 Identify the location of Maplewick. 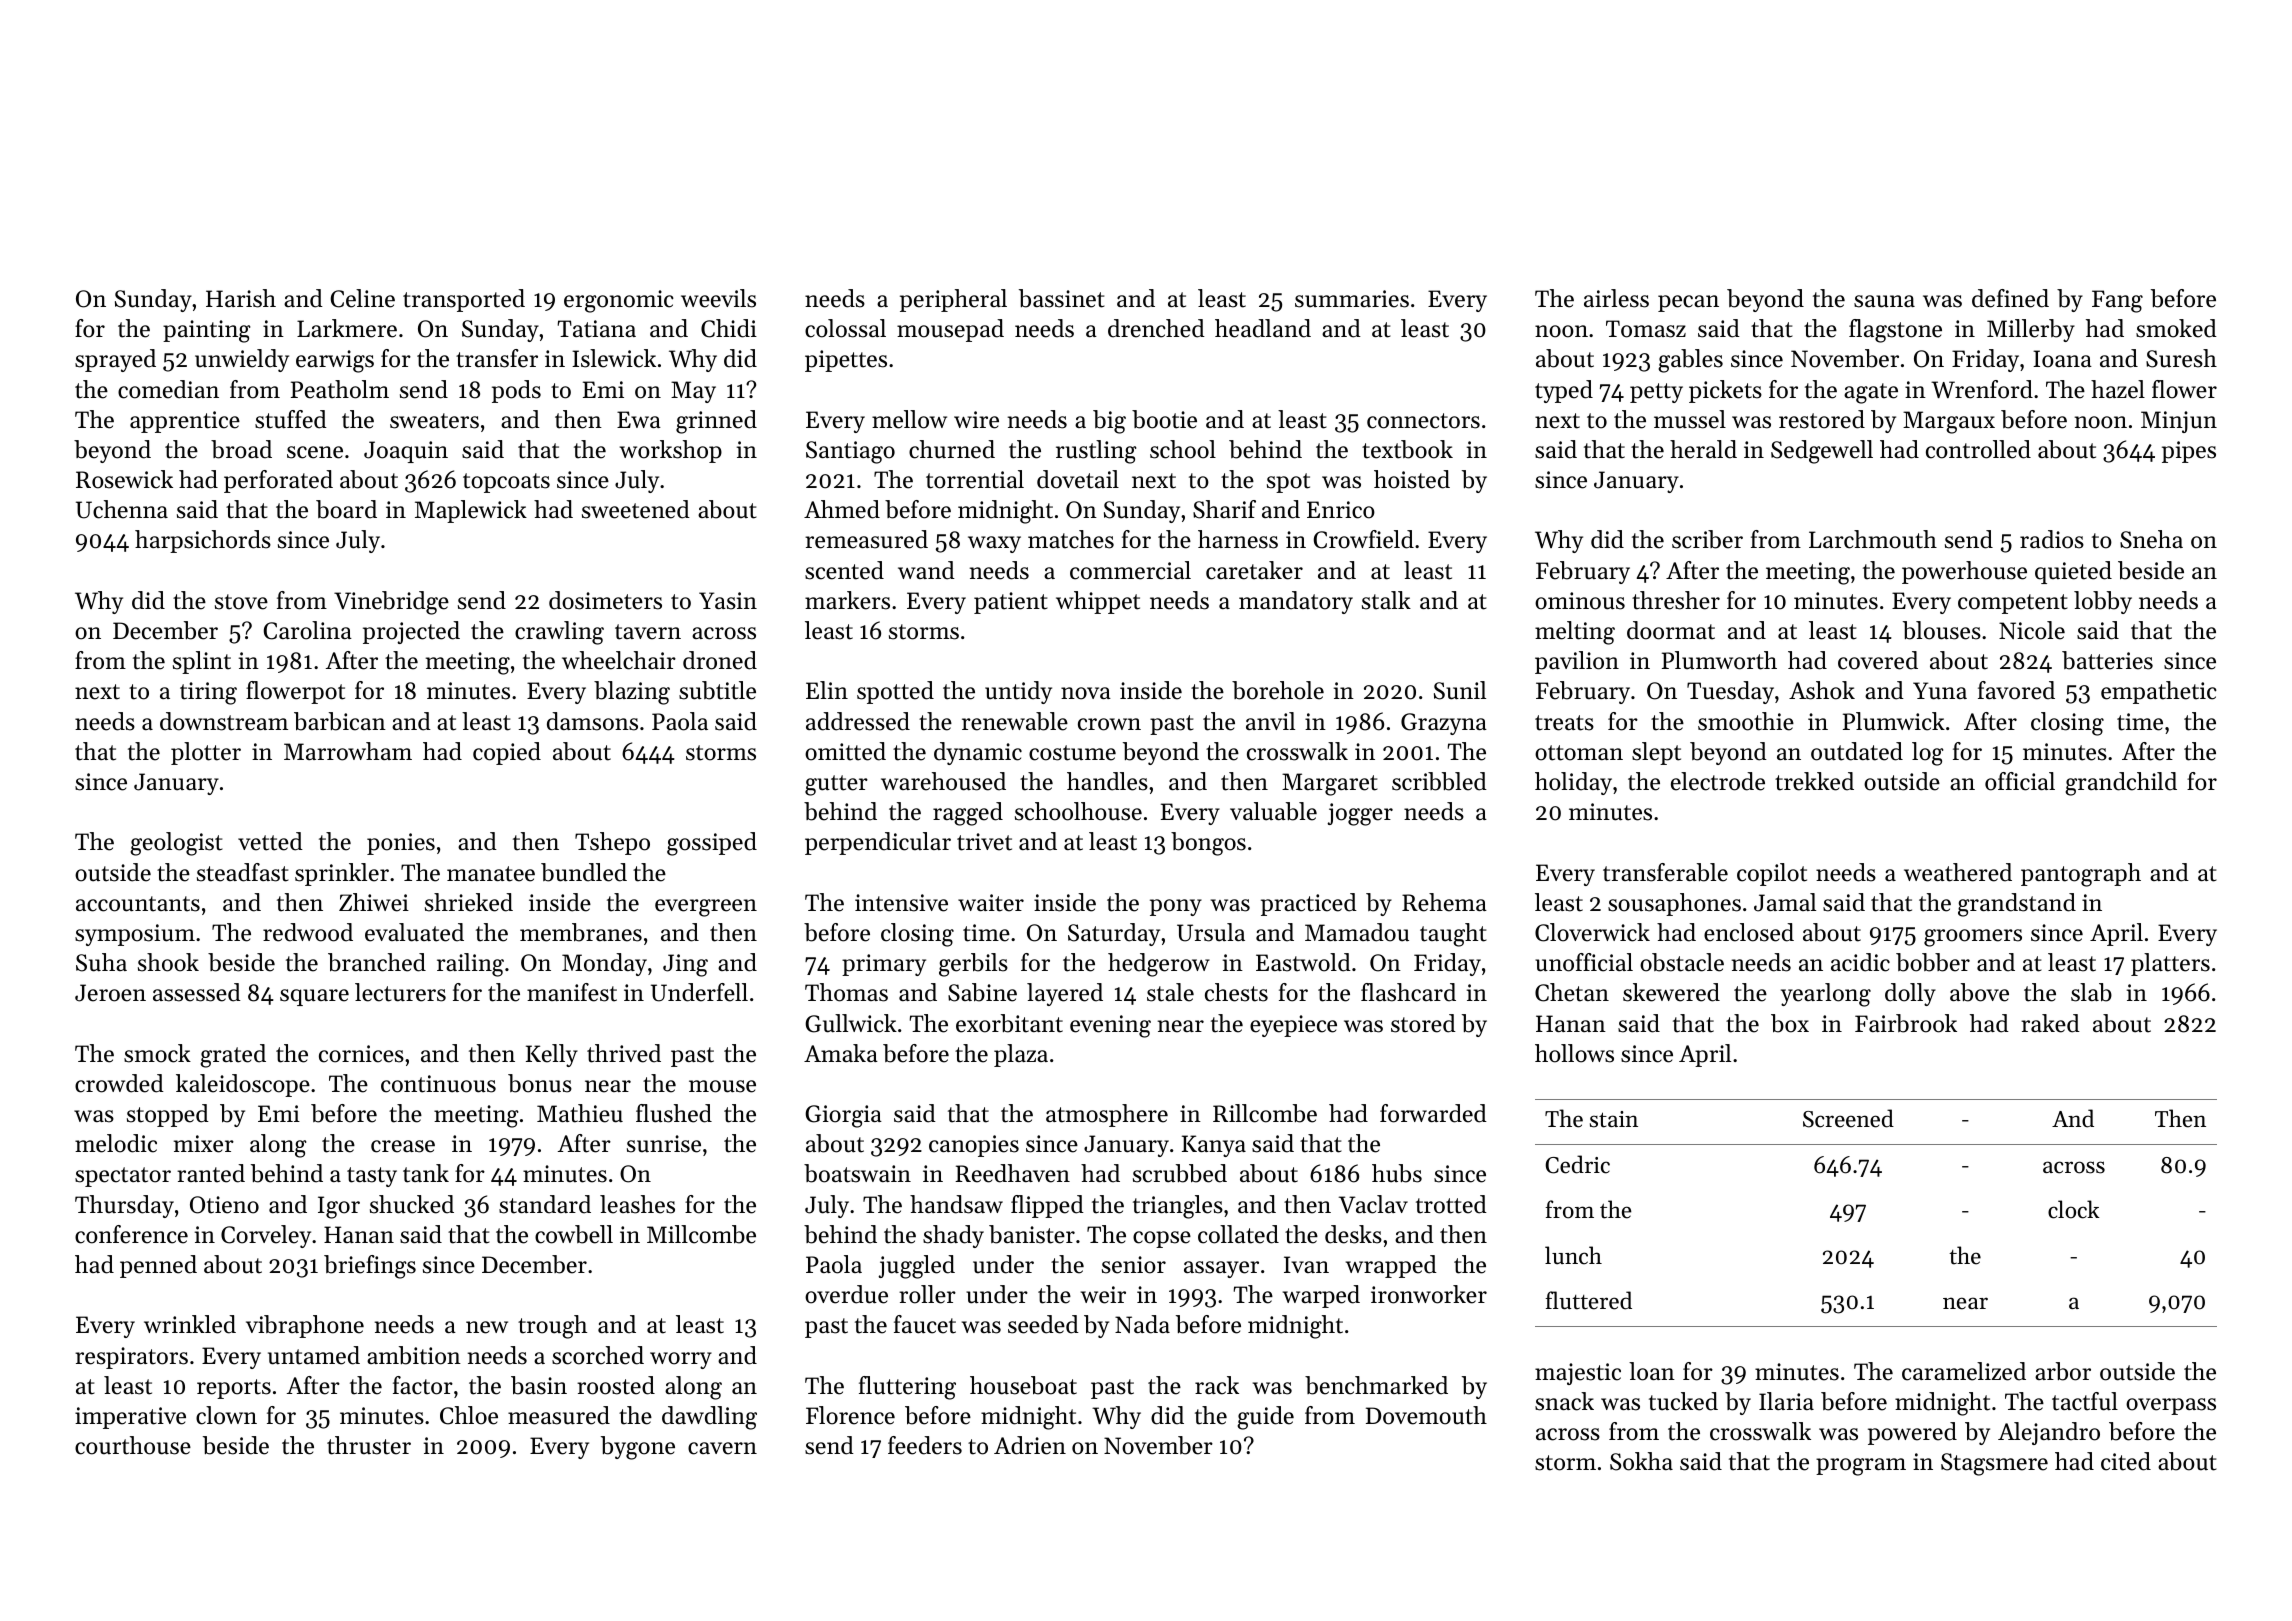
(471, 511).
